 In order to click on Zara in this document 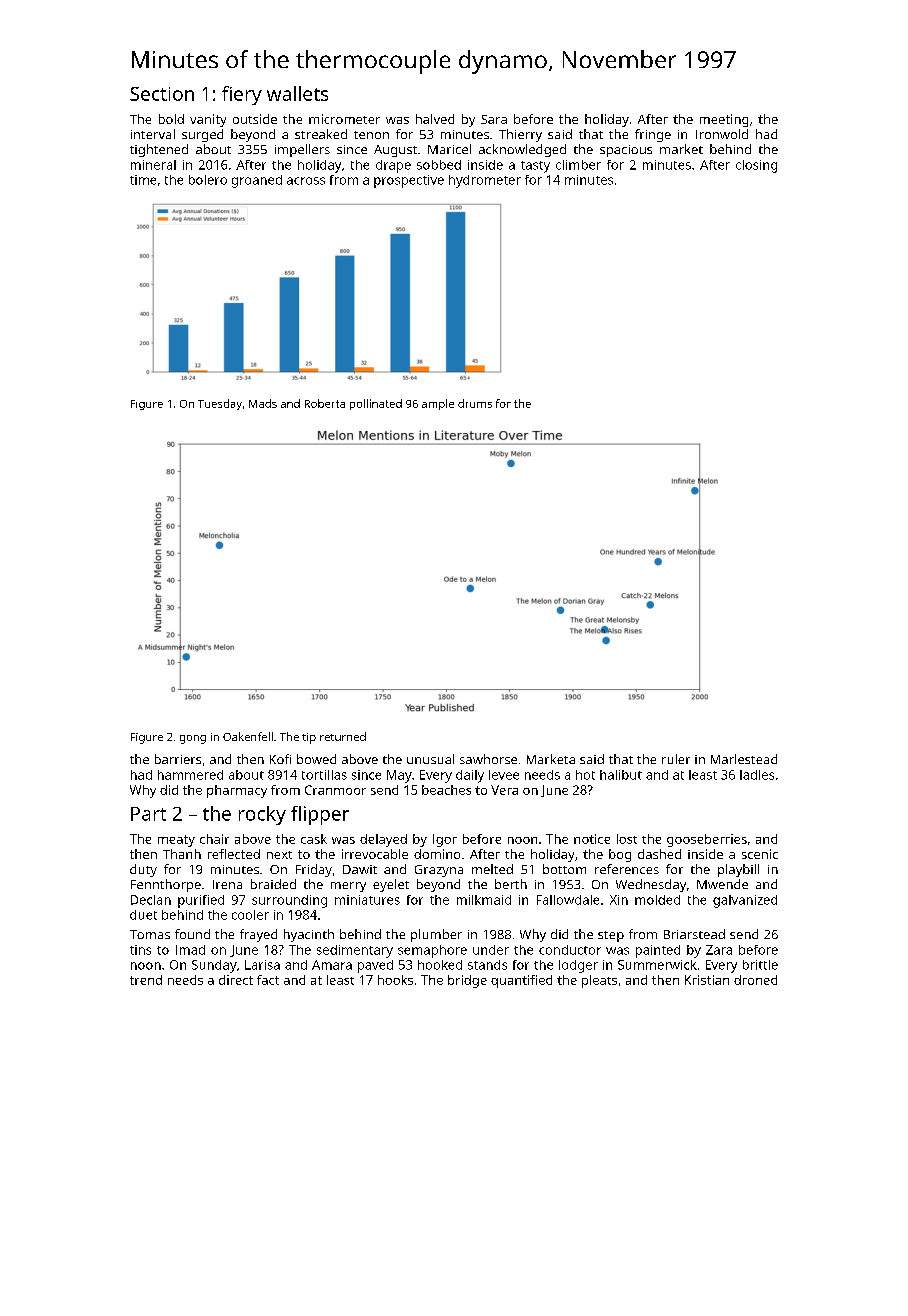, I will do `click(719, 950)`.
